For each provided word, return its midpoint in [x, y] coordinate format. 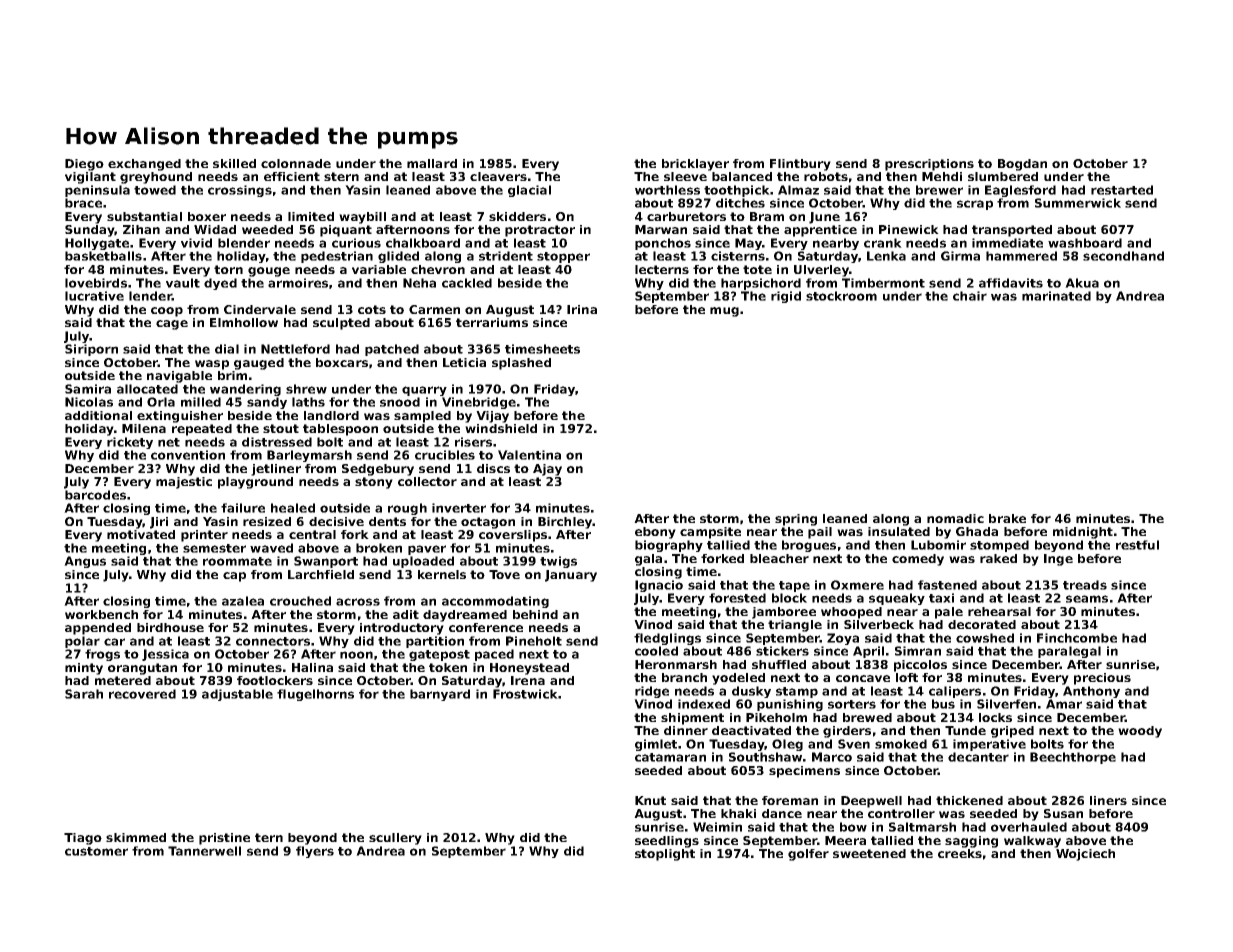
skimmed [136, 837]
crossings [240, 191]
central [312, 534]
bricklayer [695, 165]
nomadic [955, 518]
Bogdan [1022, 165]
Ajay [547, 470]
